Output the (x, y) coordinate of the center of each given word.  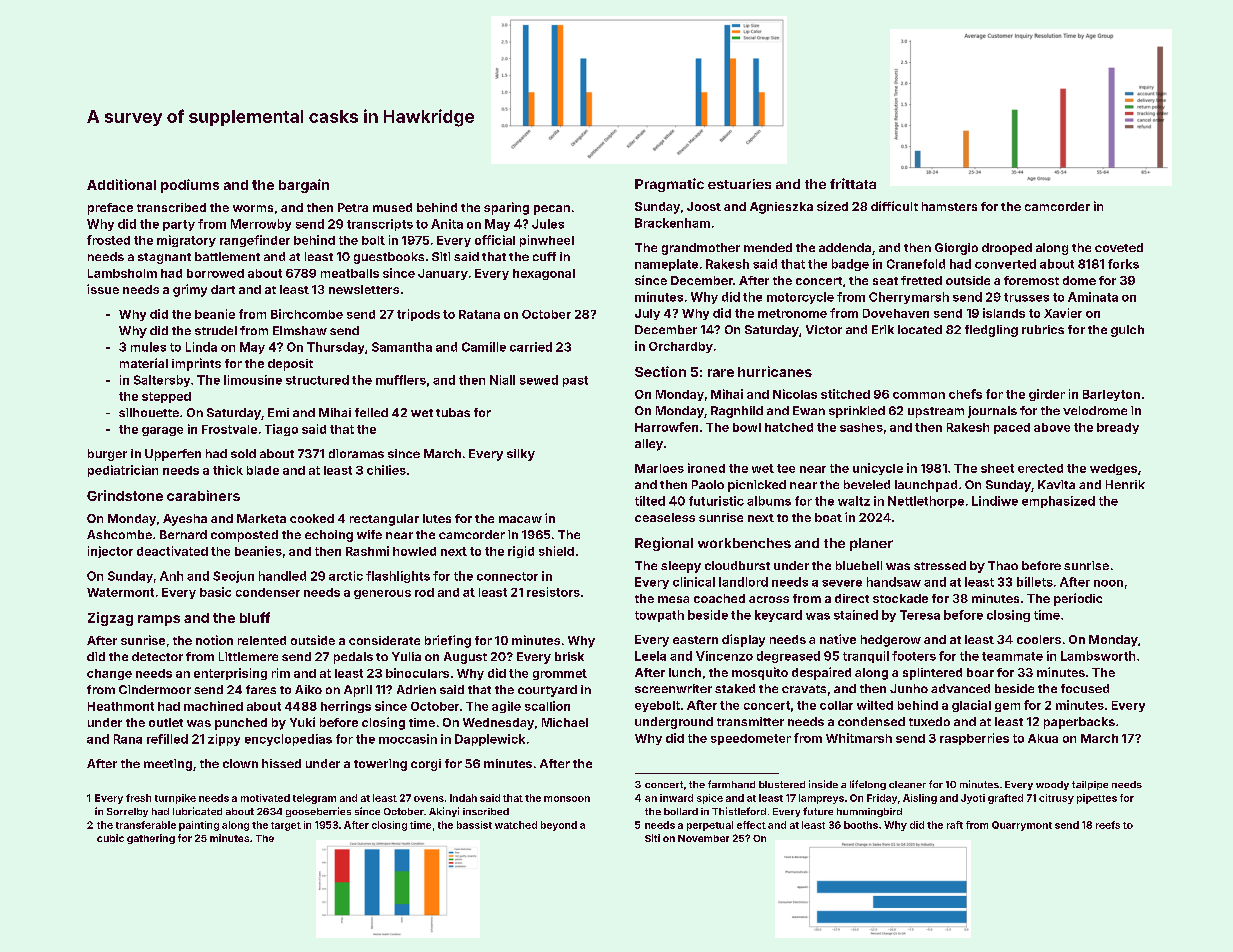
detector (157, 656)
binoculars (417, 673)
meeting (168, 765)
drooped (1007, 249)
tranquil (866, 657)
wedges (1113, 469)
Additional (121, 184)
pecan (552, 210)
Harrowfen (666, 427)
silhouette (149, 412)
